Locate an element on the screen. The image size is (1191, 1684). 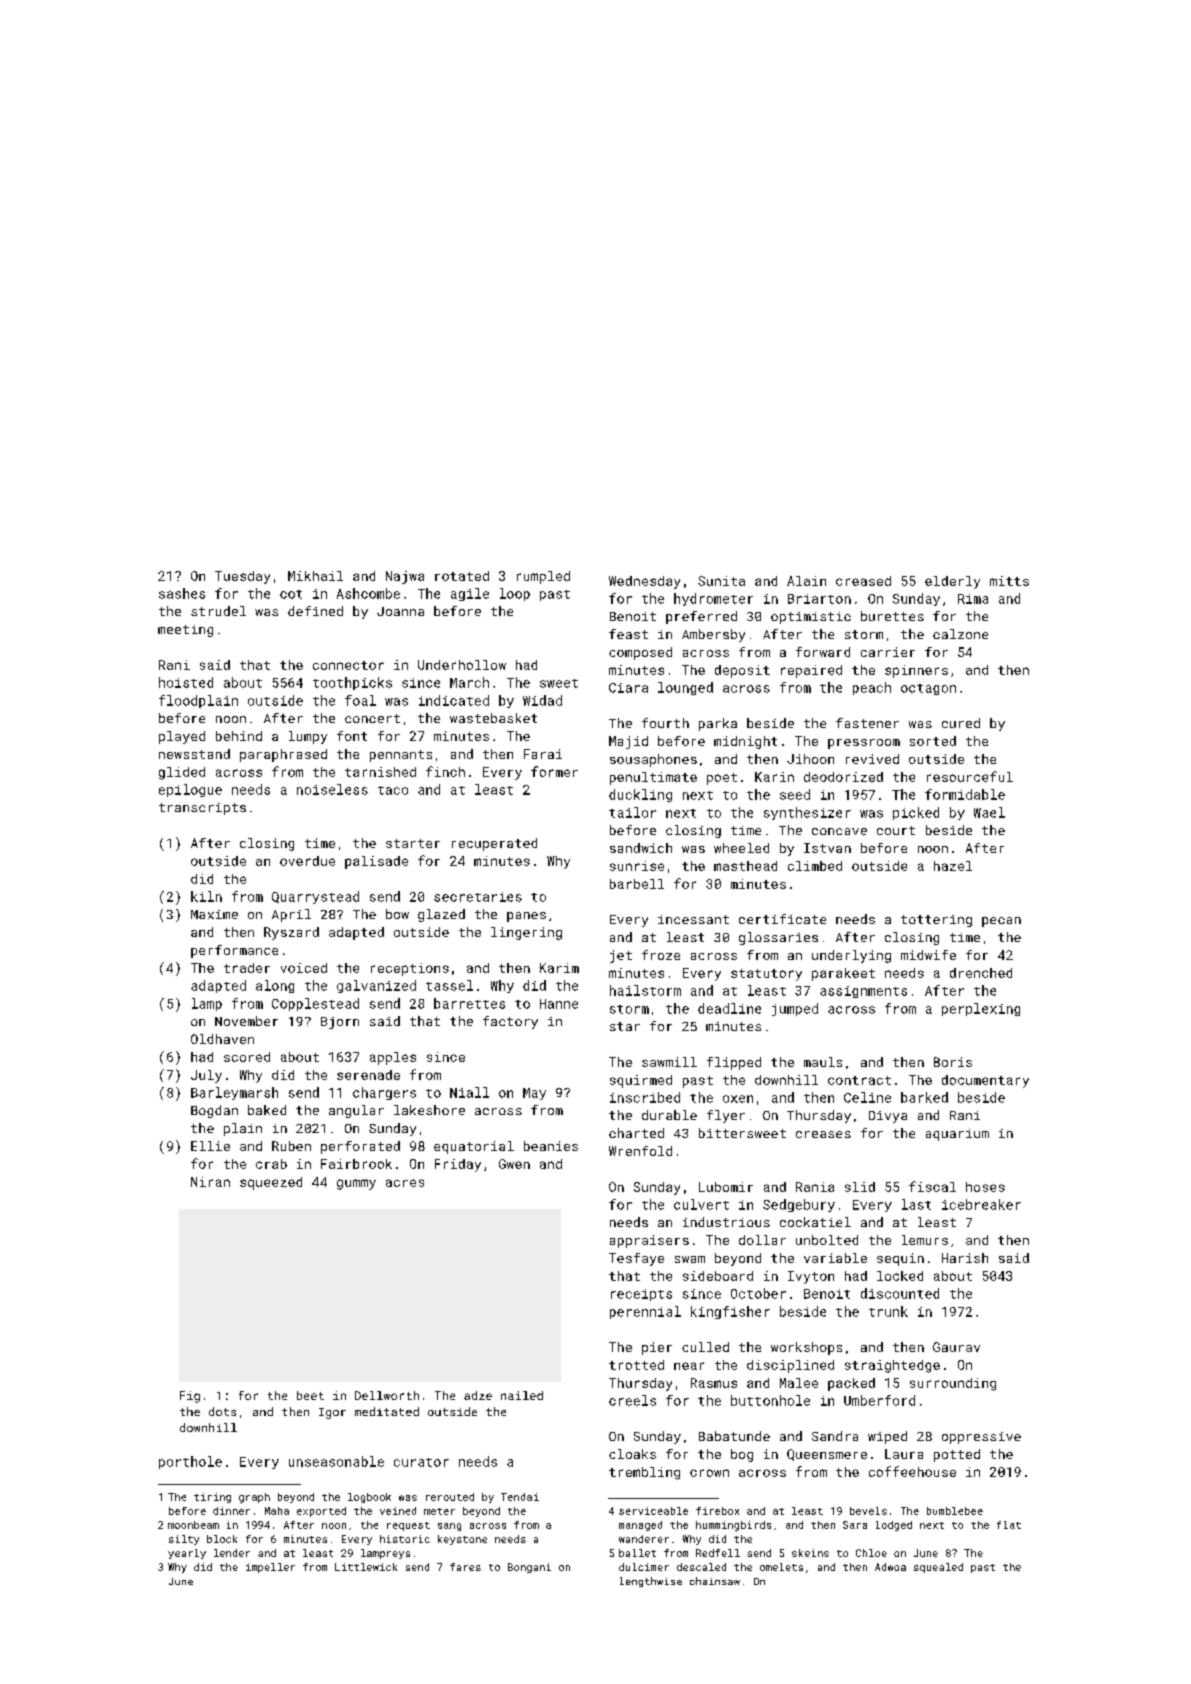
Bongani is located at coordinates (529, 1568).
